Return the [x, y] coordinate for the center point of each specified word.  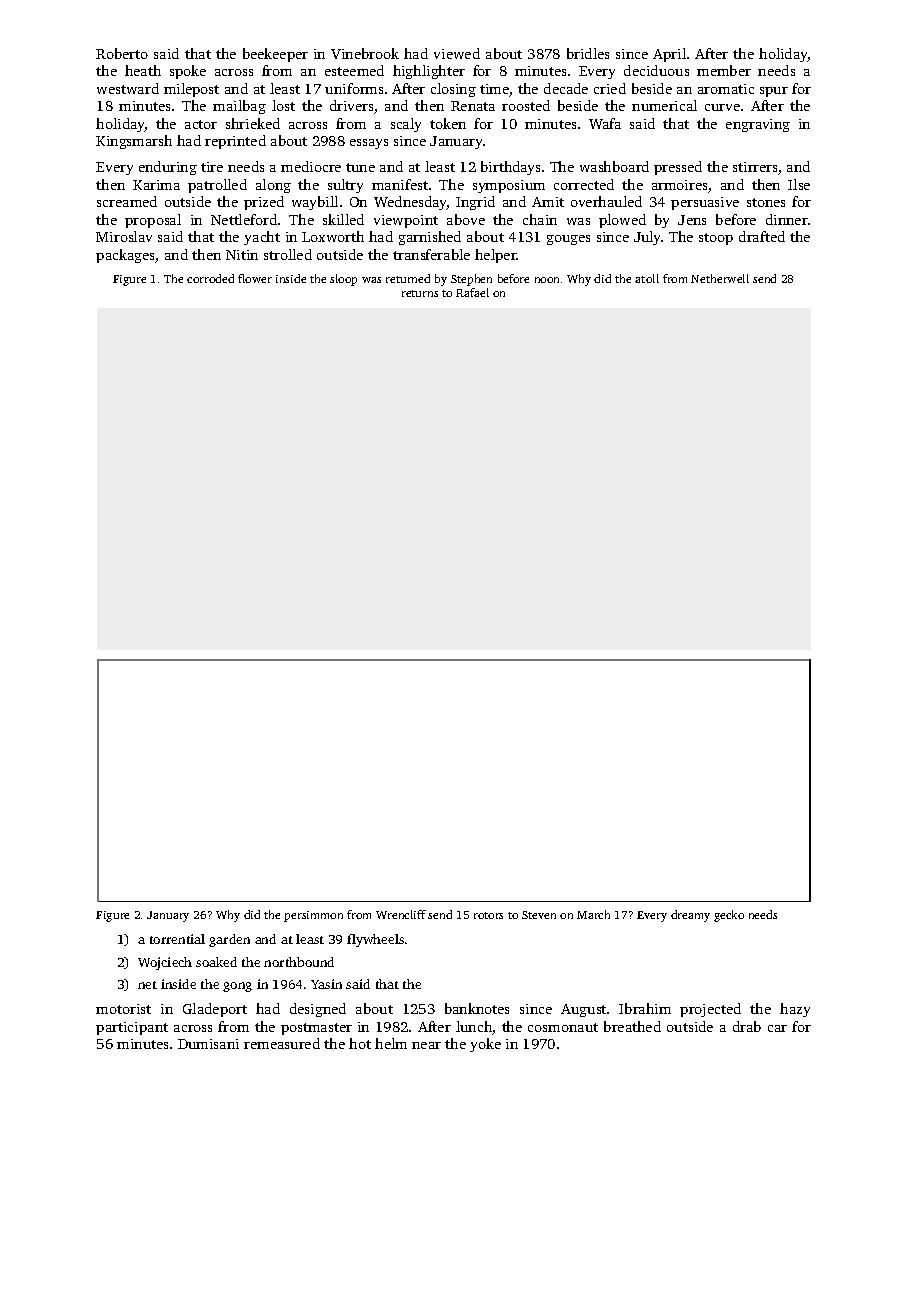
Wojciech [165, 963]
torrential [177, 939]
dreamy [690, 916]
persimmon [313, 916]
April [669, 55]
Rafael [472, 292]
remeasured [282, 1043]
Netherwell [720, 278]
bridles [588, 53]
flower [255, 278]
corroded [210, 278]
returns [420, 293]
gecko [729, 916]
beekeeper [275, 55]
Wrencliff [401, 914]
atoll [647, 278]
